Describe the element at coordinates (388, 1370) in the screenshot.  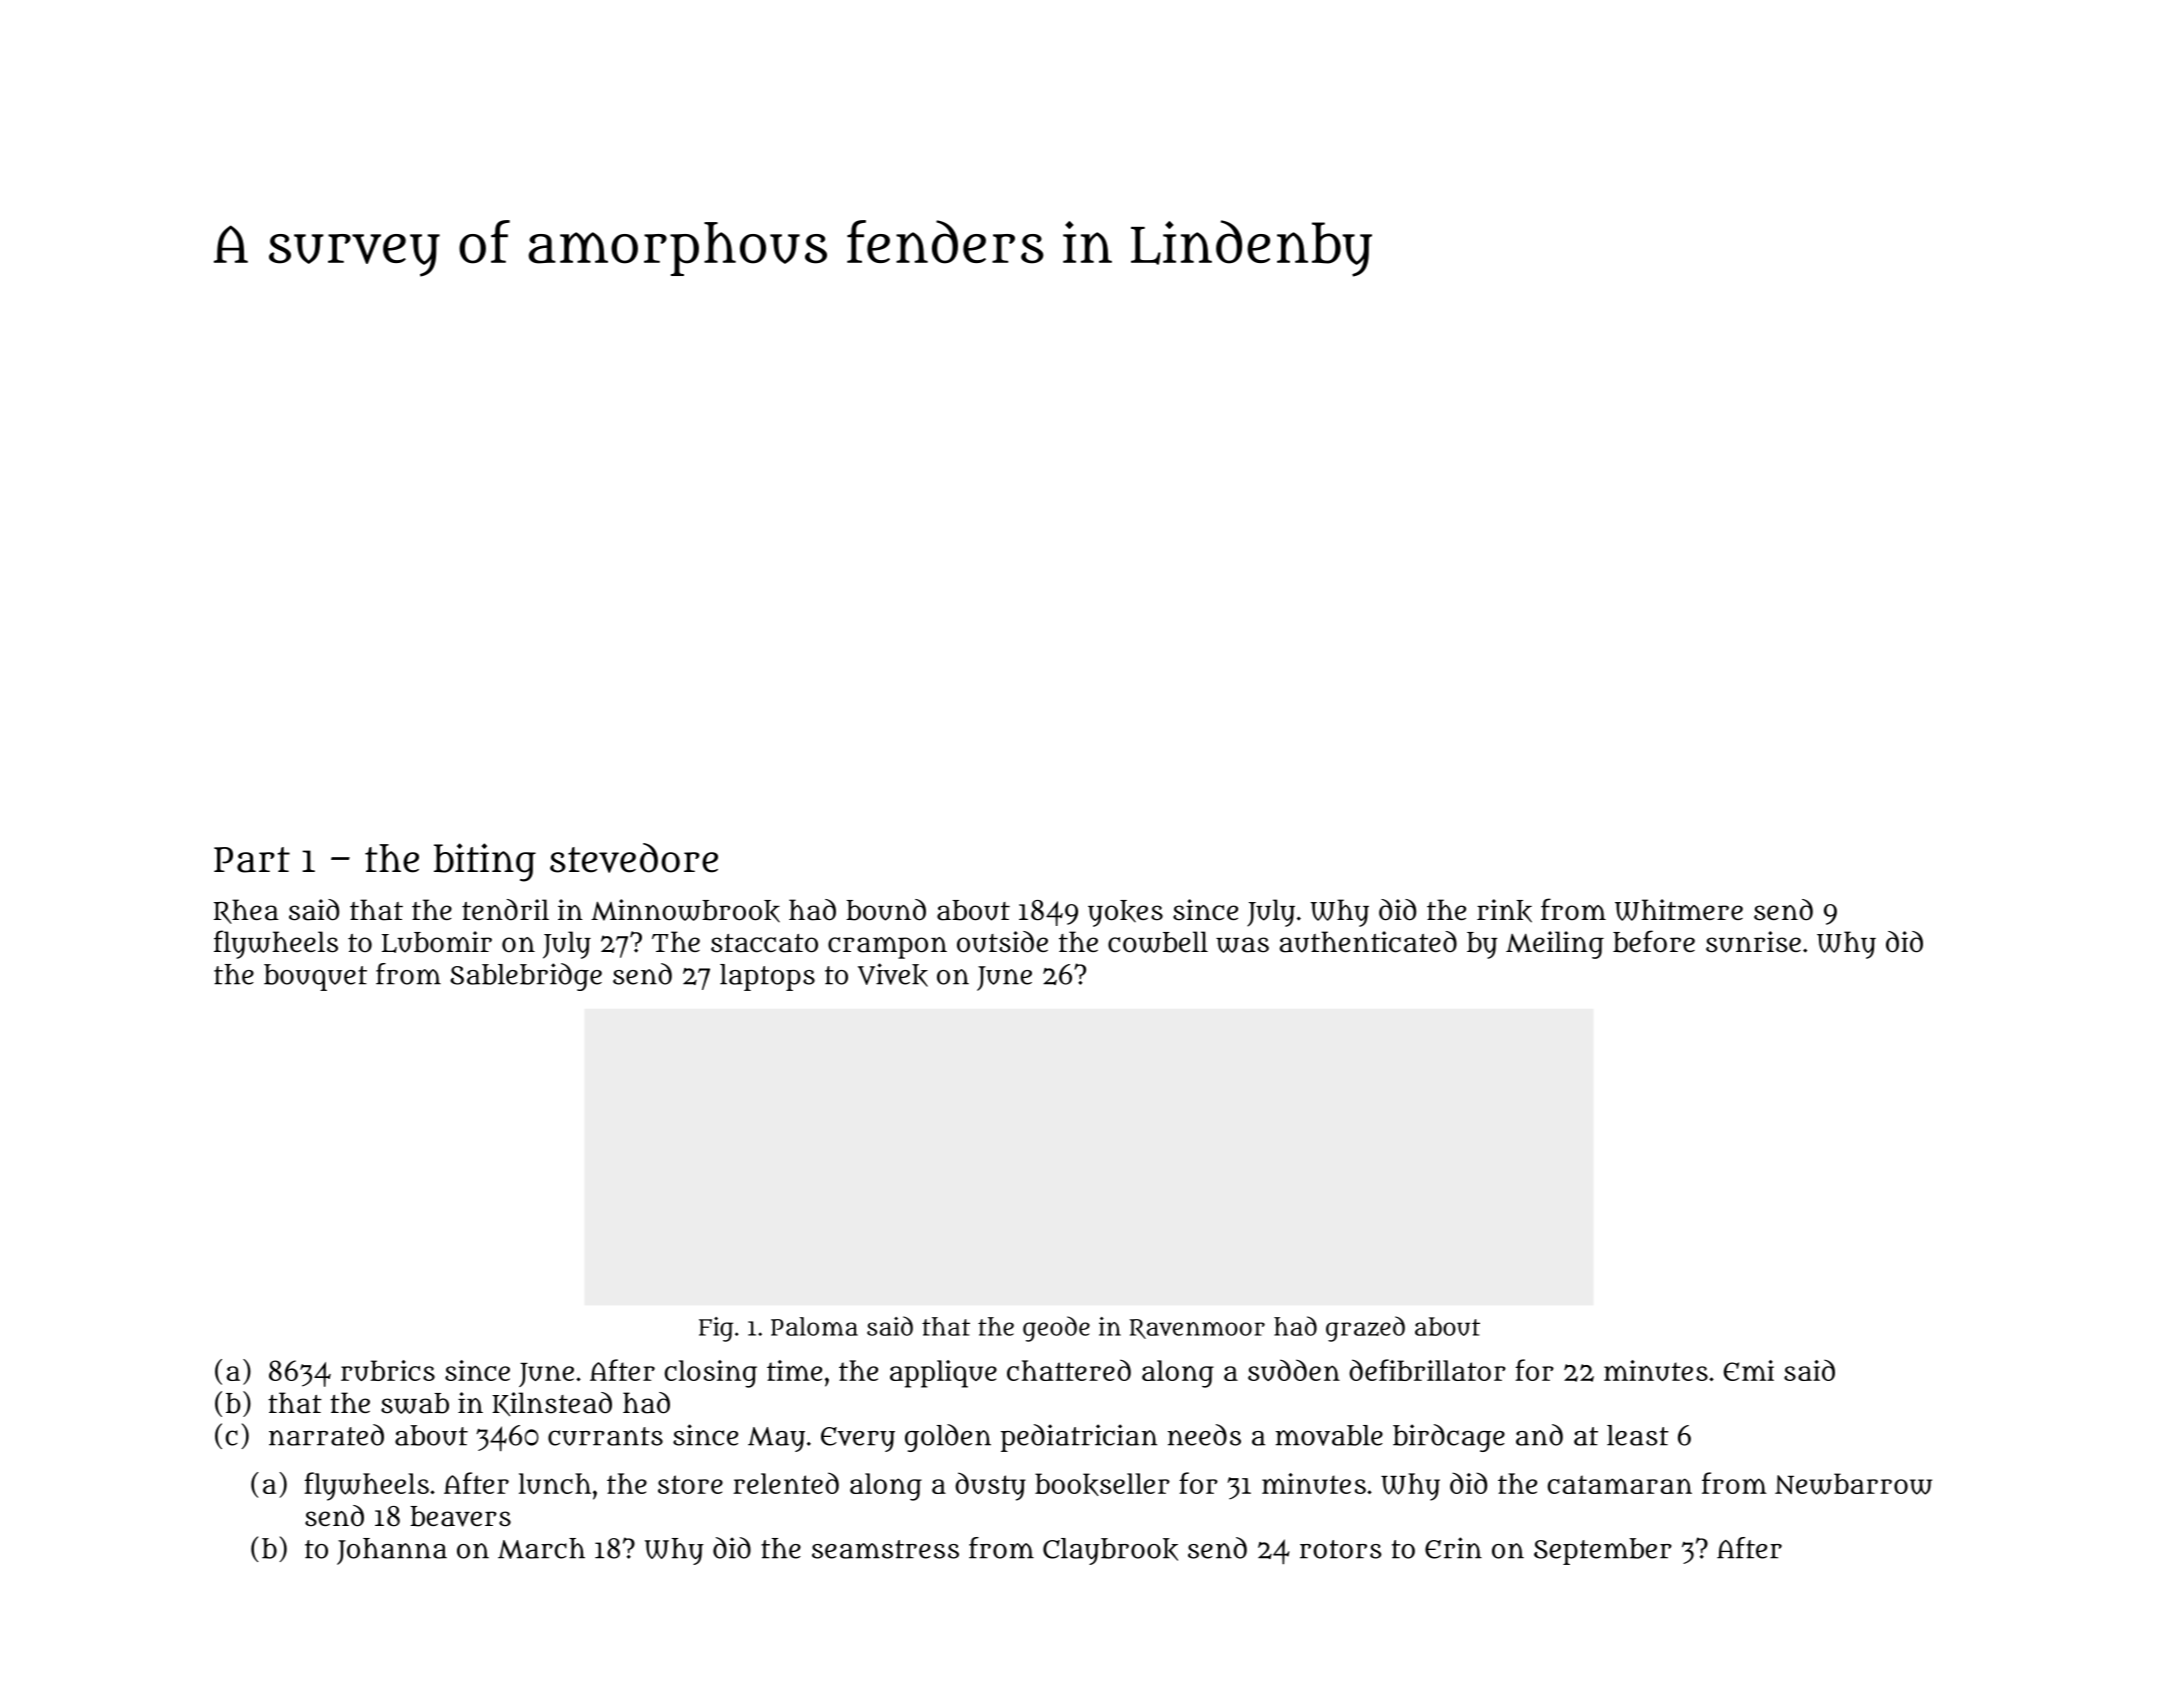
I see `rubrics` at that location.
